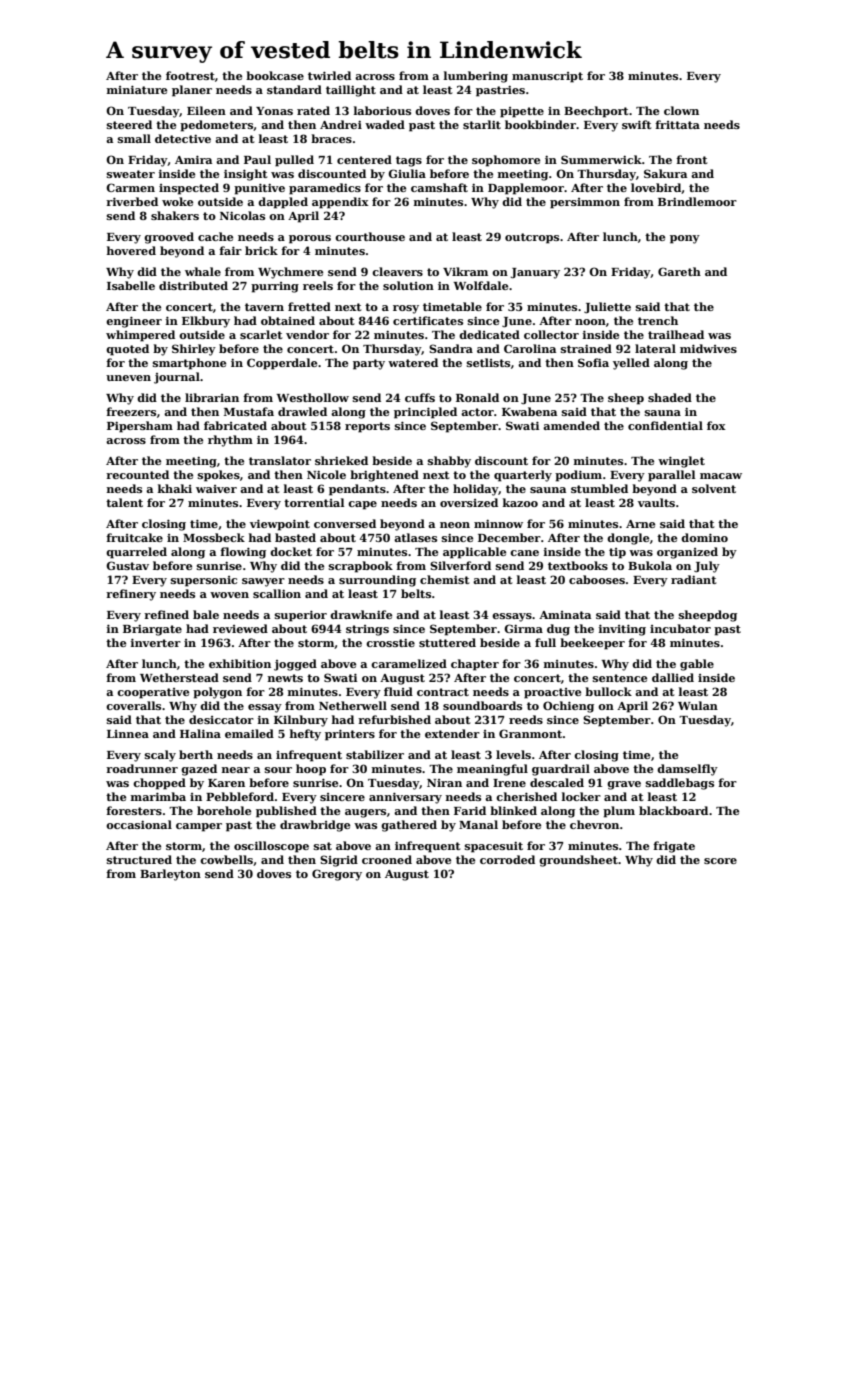 This document has height=1400, width=849. What do you see at coordinates (507, 859) in the document?
I see `corroded` at bounding box center [507, 859].
